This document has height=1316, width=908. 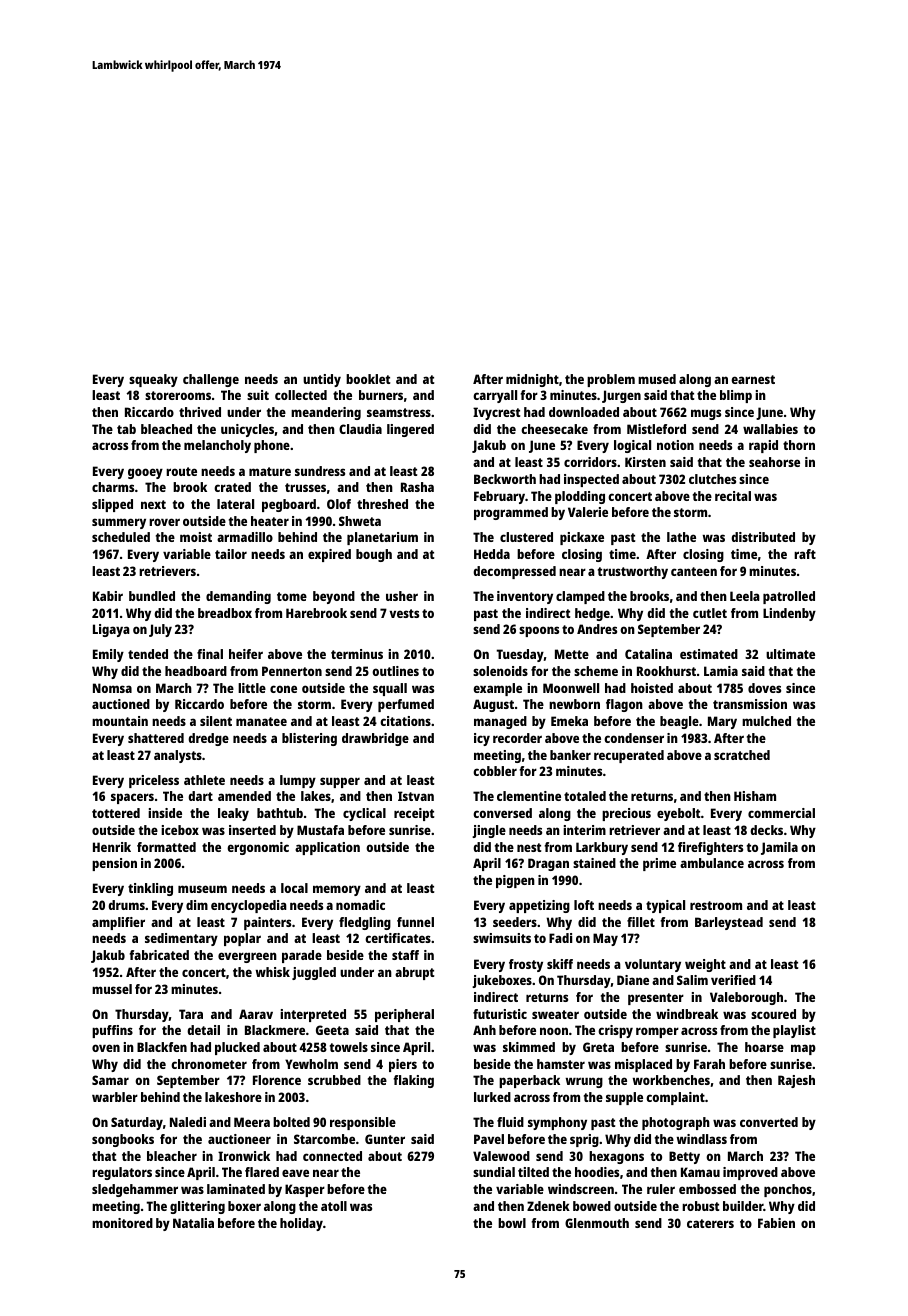 What do you see at coordinates (781, 813) in the document?
I see `commercial` at bounding box center [781, 813].
